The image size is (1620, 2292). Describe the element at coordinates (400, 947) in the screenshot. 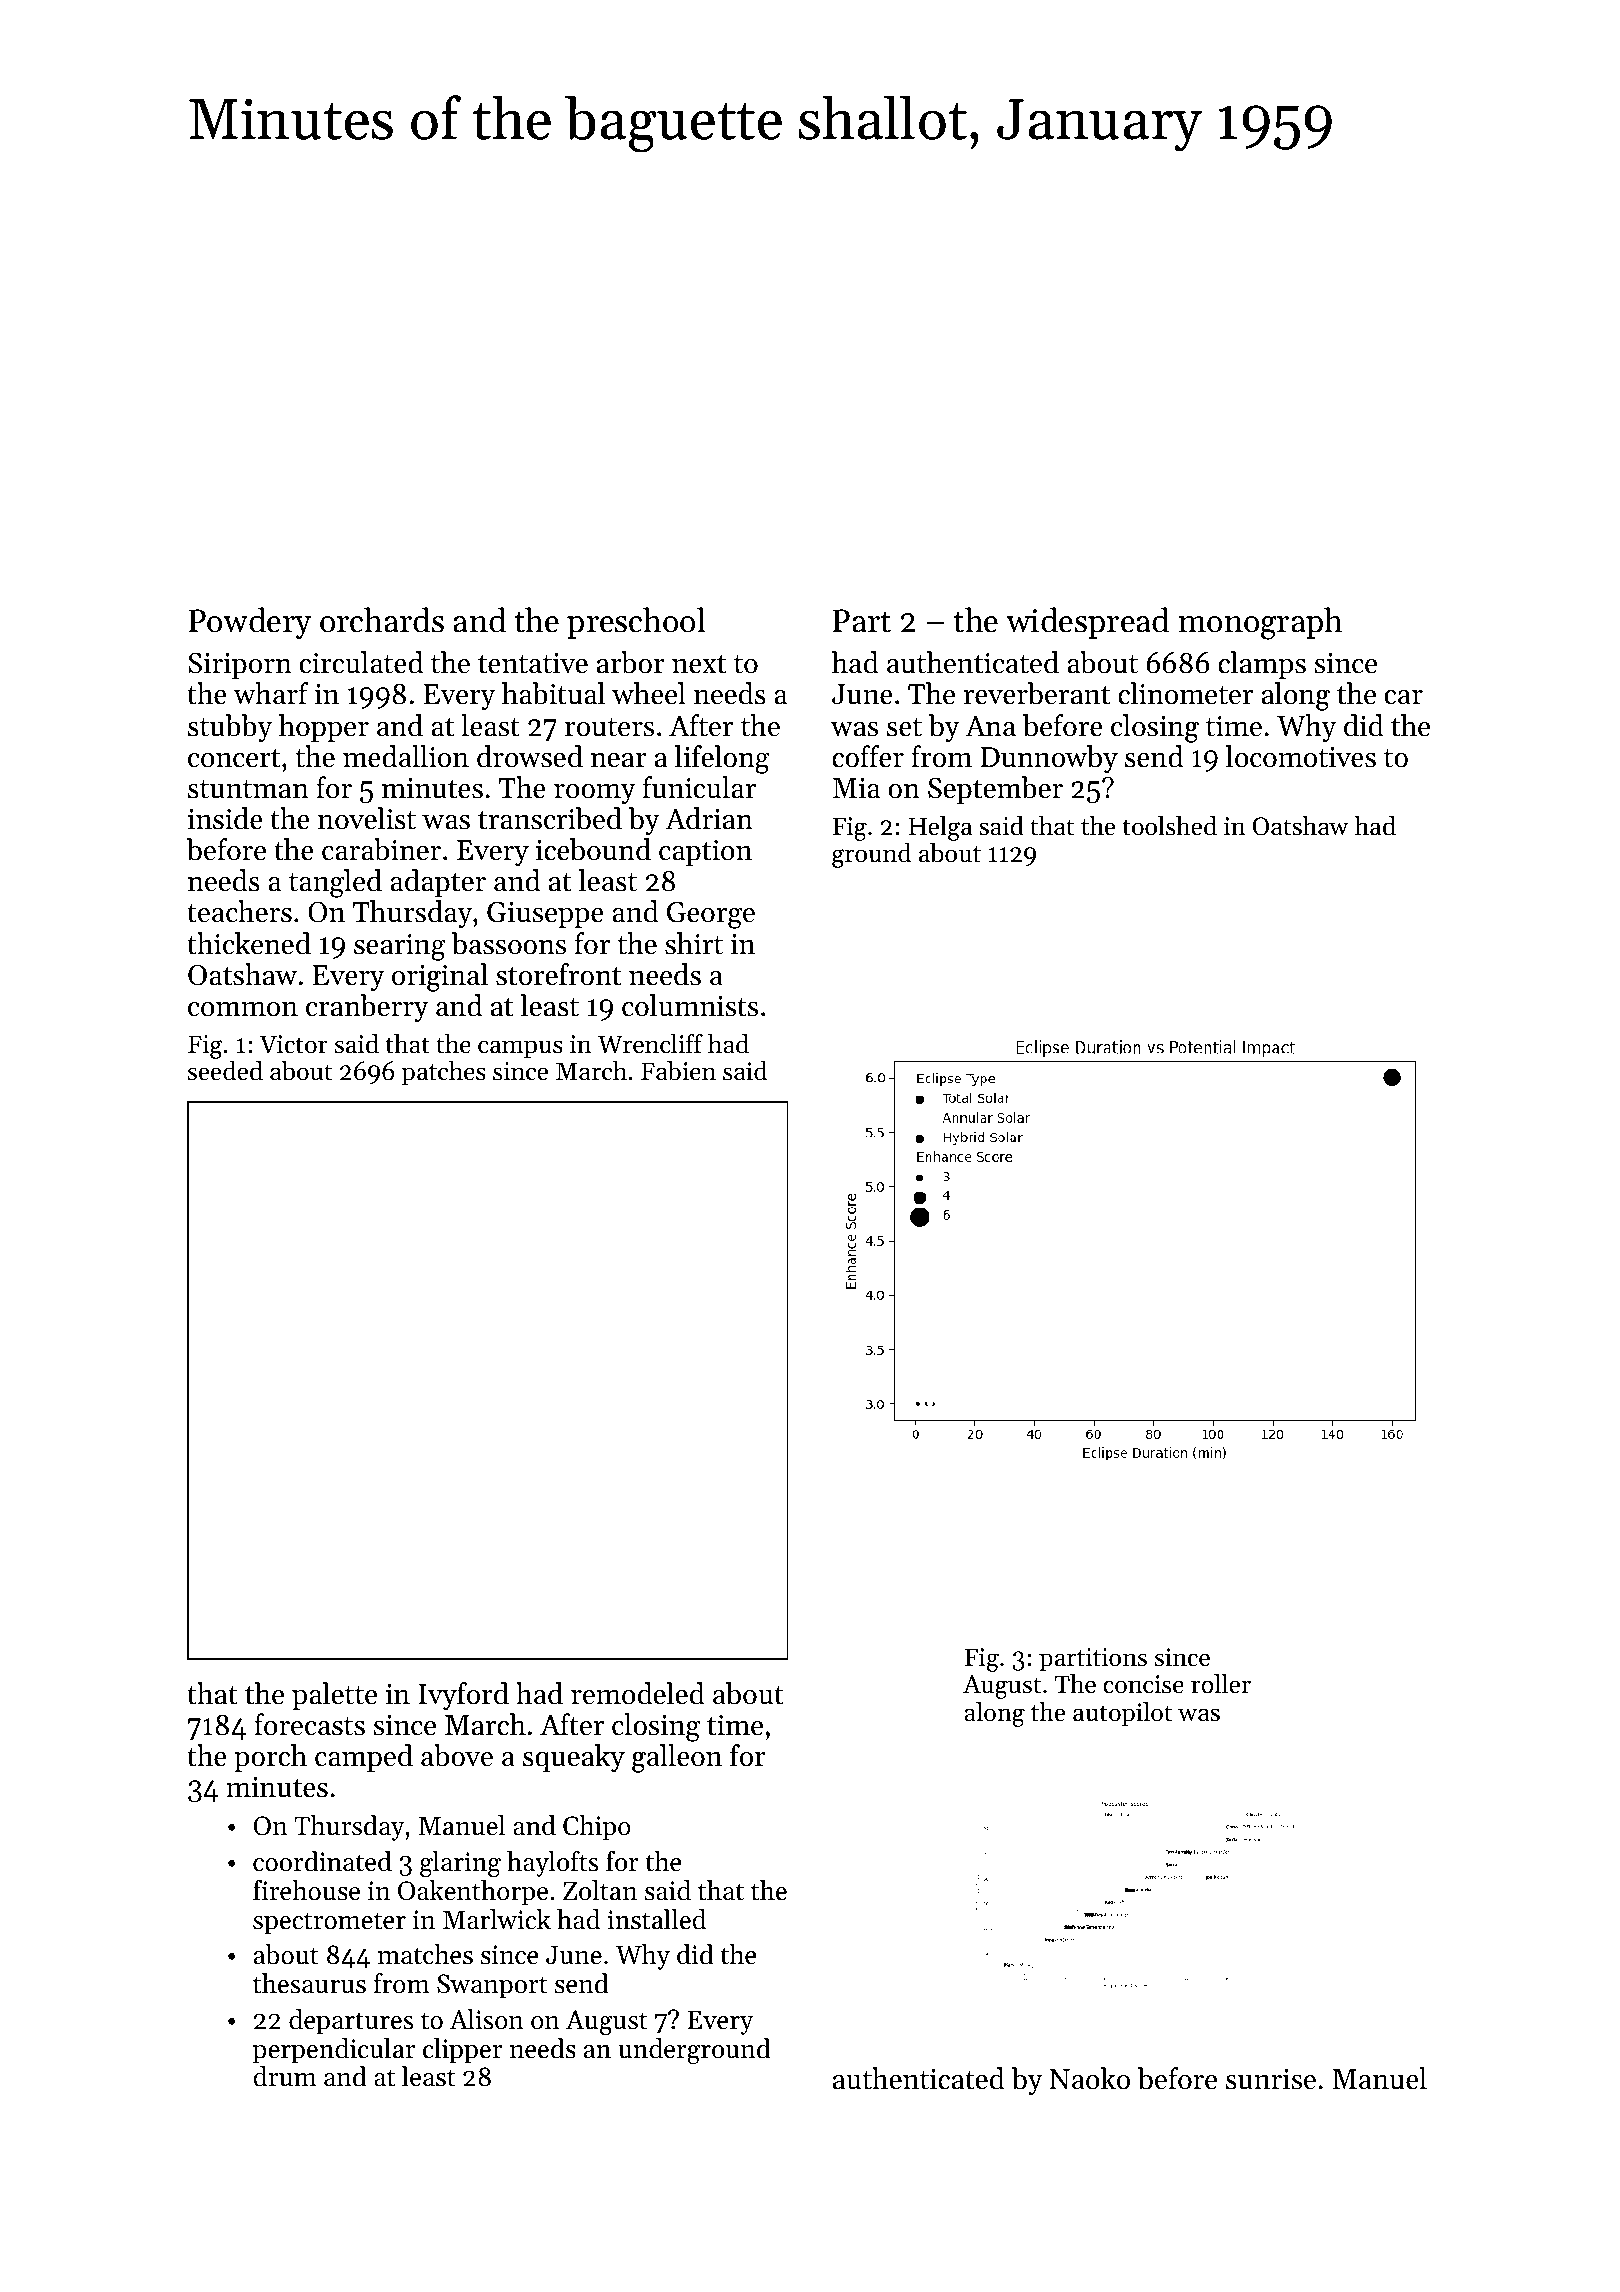

I see `searing` at that location.
